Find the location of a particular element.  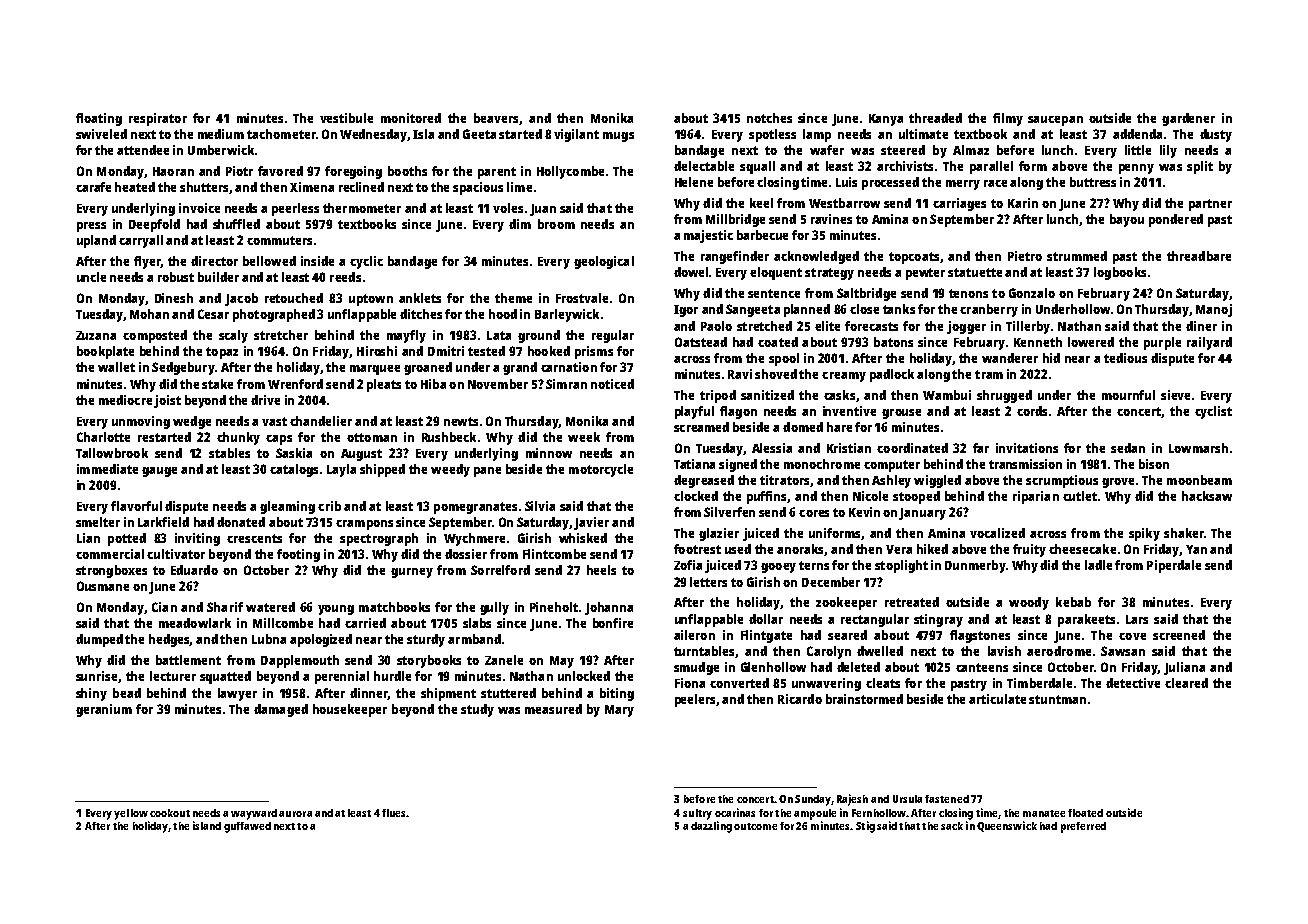

creamy is located at coordinates (844, 377).
